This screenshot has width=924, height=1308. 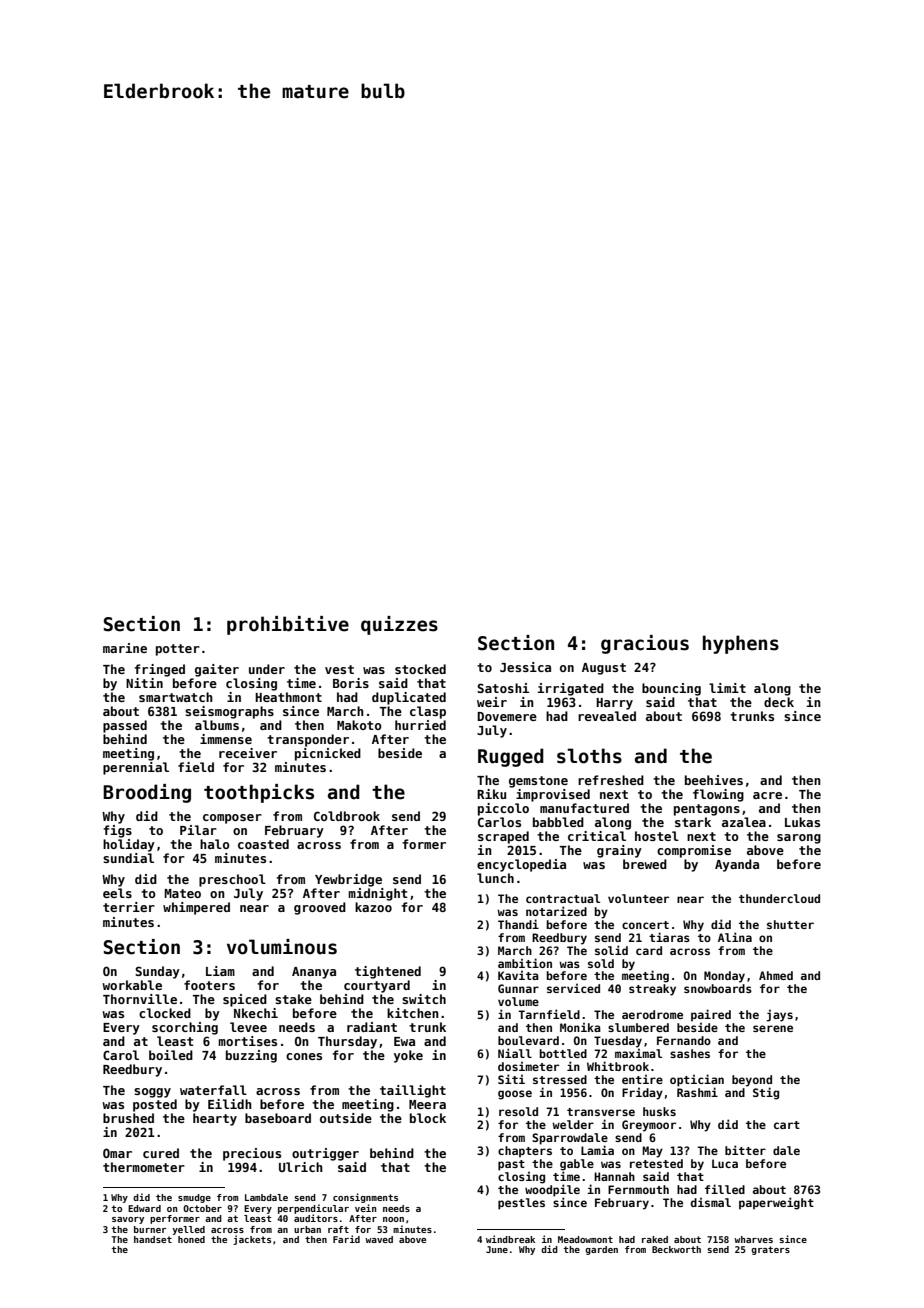 I want to click on quizzes, so click(x=399, y=625).
